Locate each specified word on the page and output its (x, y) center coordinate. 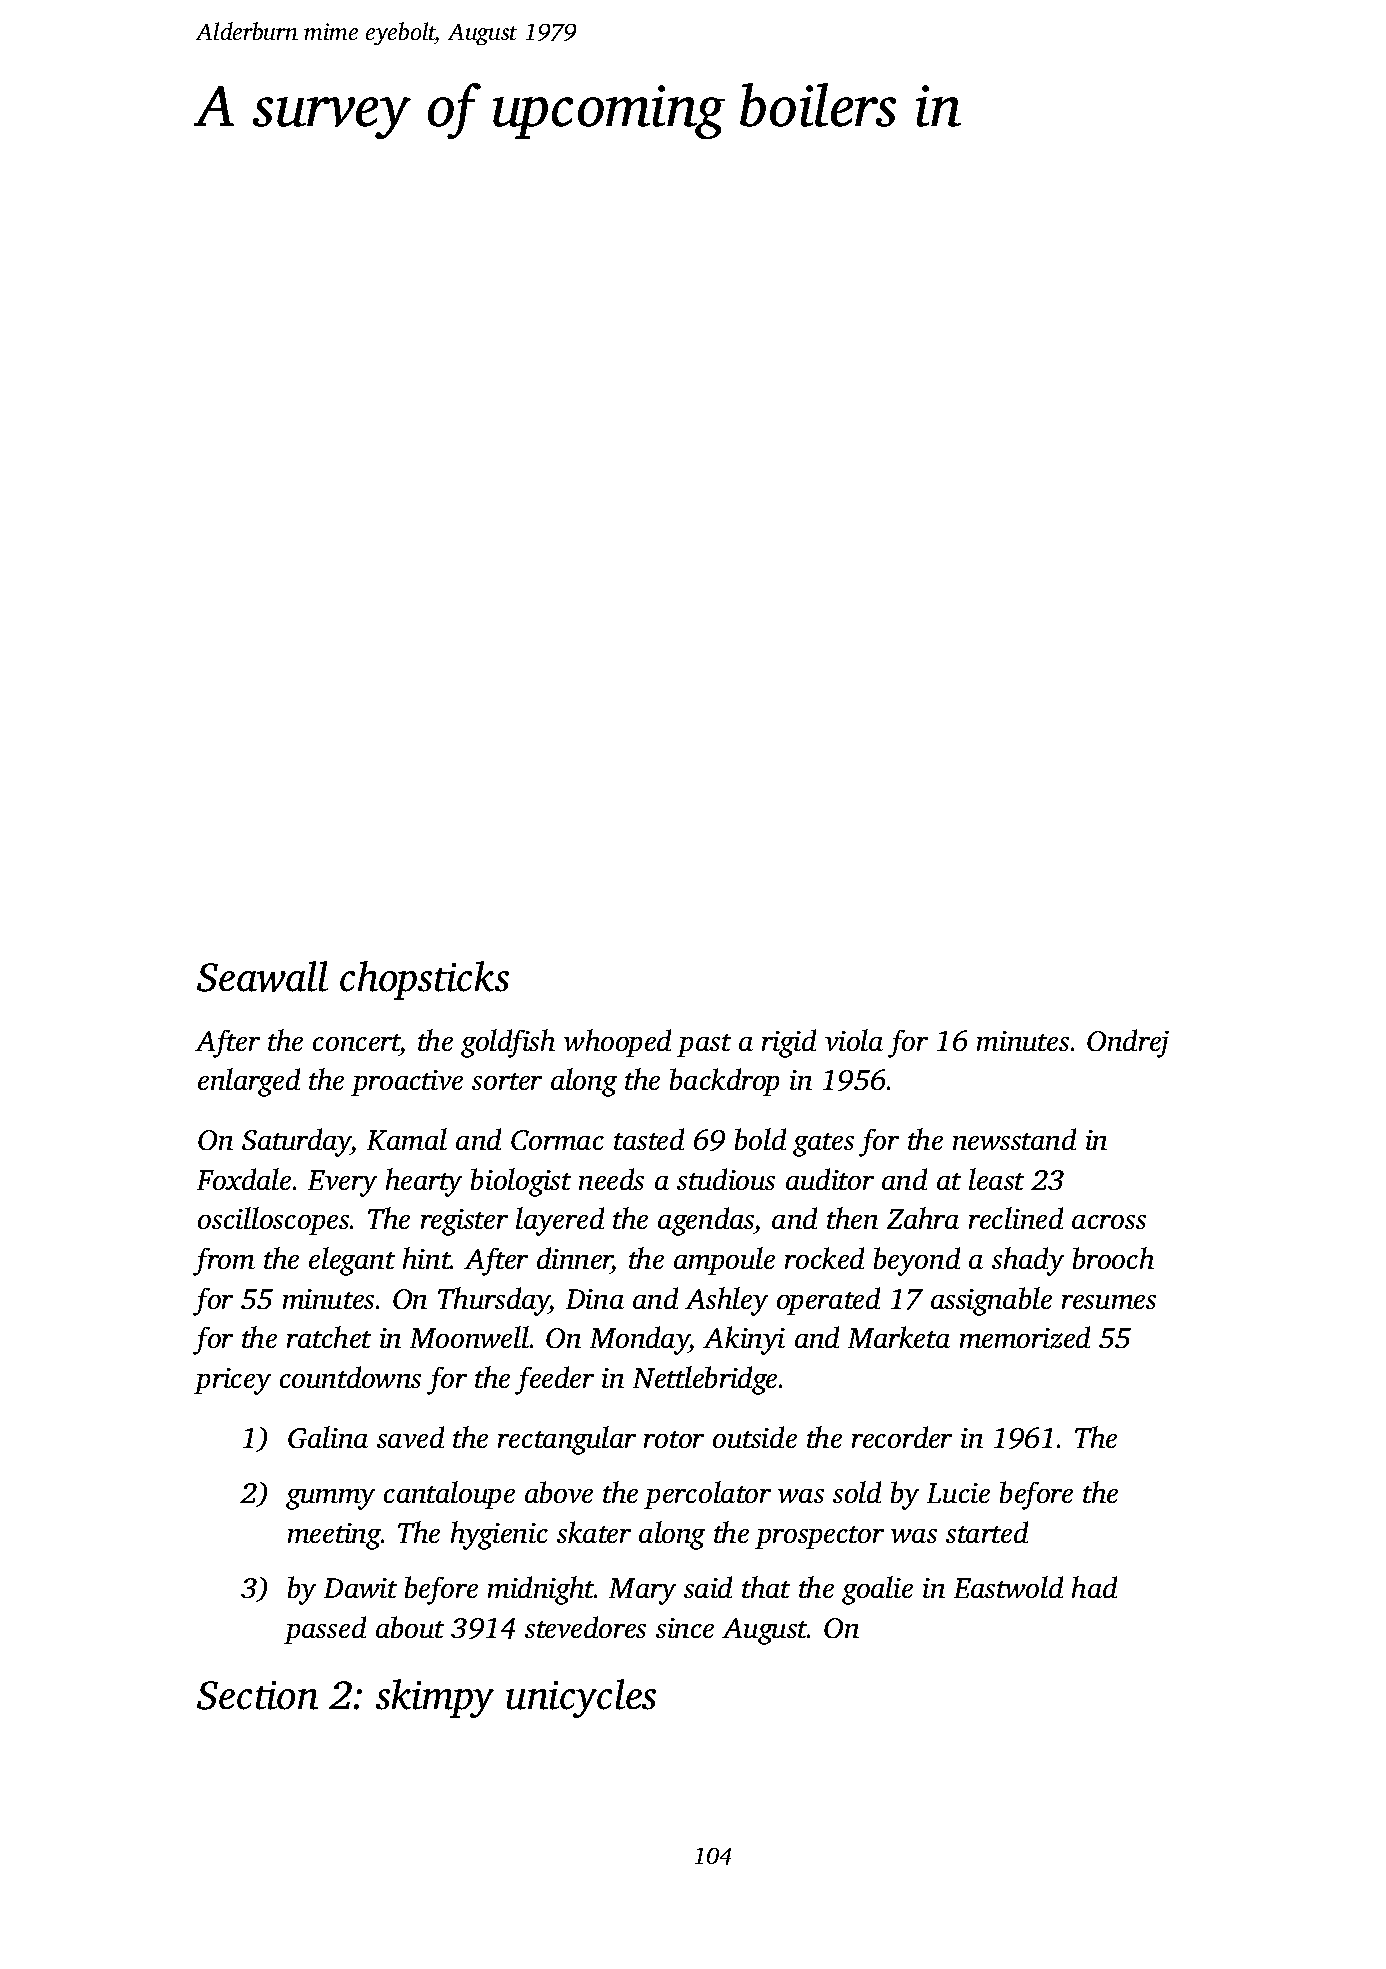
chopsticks (424, 980)
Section (257, 1695)
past (704, 1045)
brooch (1113, 1258)
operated (828, 1301)
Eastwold (1008, 1587)
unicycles (581, 1698)
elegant (352, 1261)
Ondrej (1128, 1043)
